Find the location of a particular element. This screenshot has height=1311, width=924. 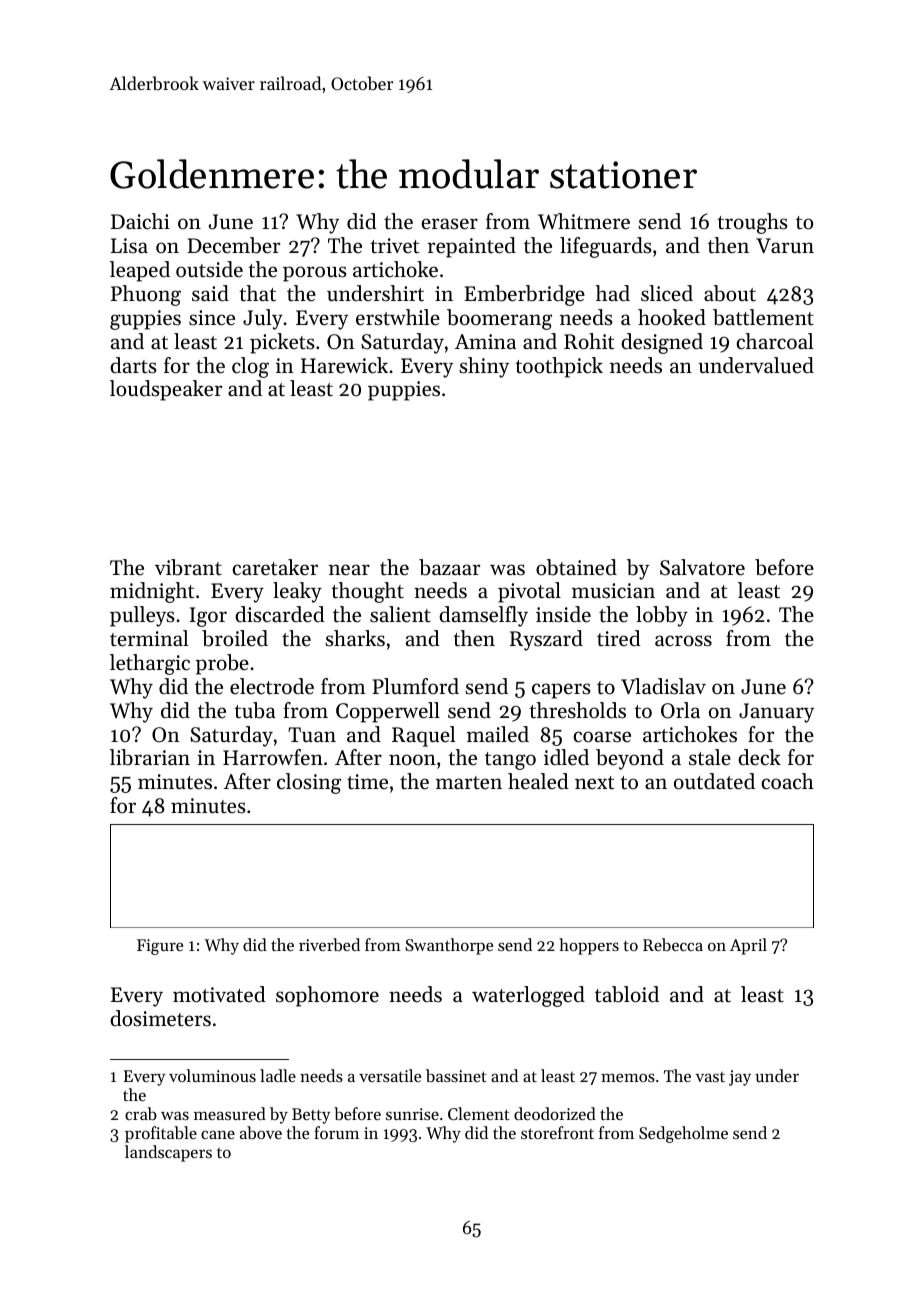

Whitmere is located at coordinates (584, 221).
